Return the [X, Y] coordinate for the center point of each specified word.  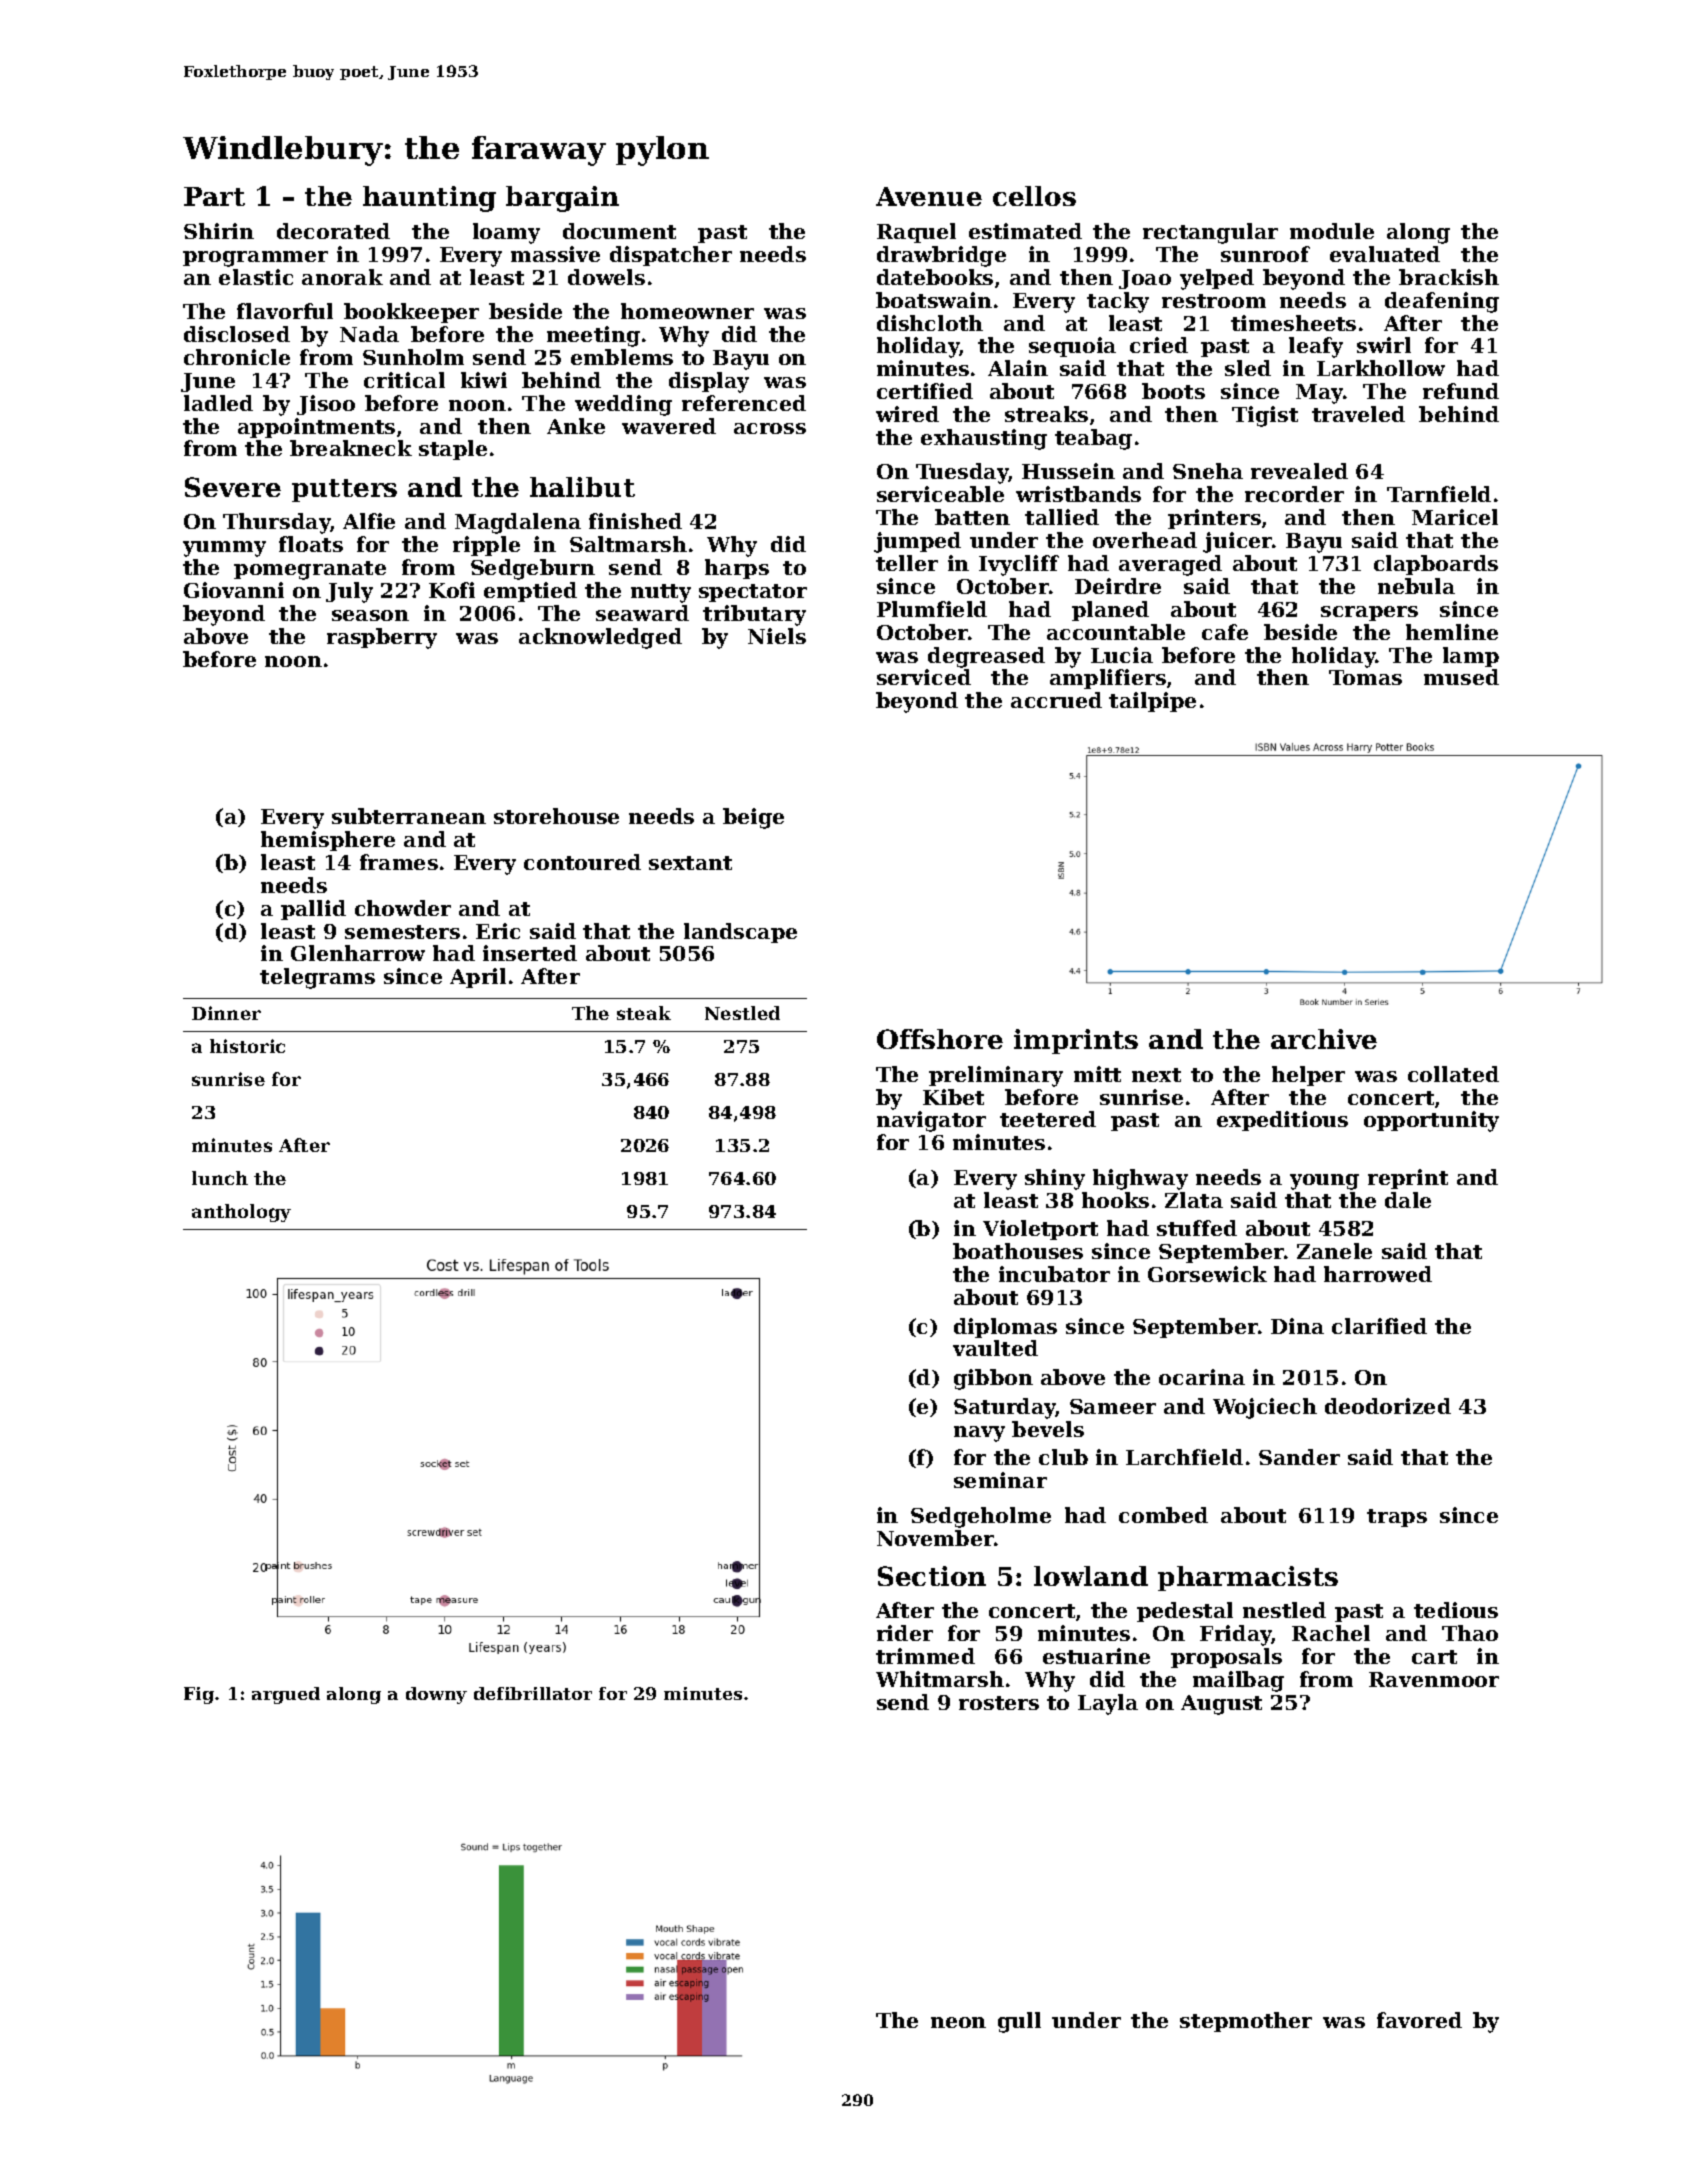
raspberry [382, 638]
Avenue [929, 196]
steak [644, 1013]
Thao [1470, 1633]
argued [286, 1695]
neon [958, 2022]
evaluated [1385, 254]
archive [1324, 1039]
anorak [342, 277]
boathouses [1018, 1251]
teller [907, 563]
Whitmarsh [940, 1679]
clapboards [1436, 565]
